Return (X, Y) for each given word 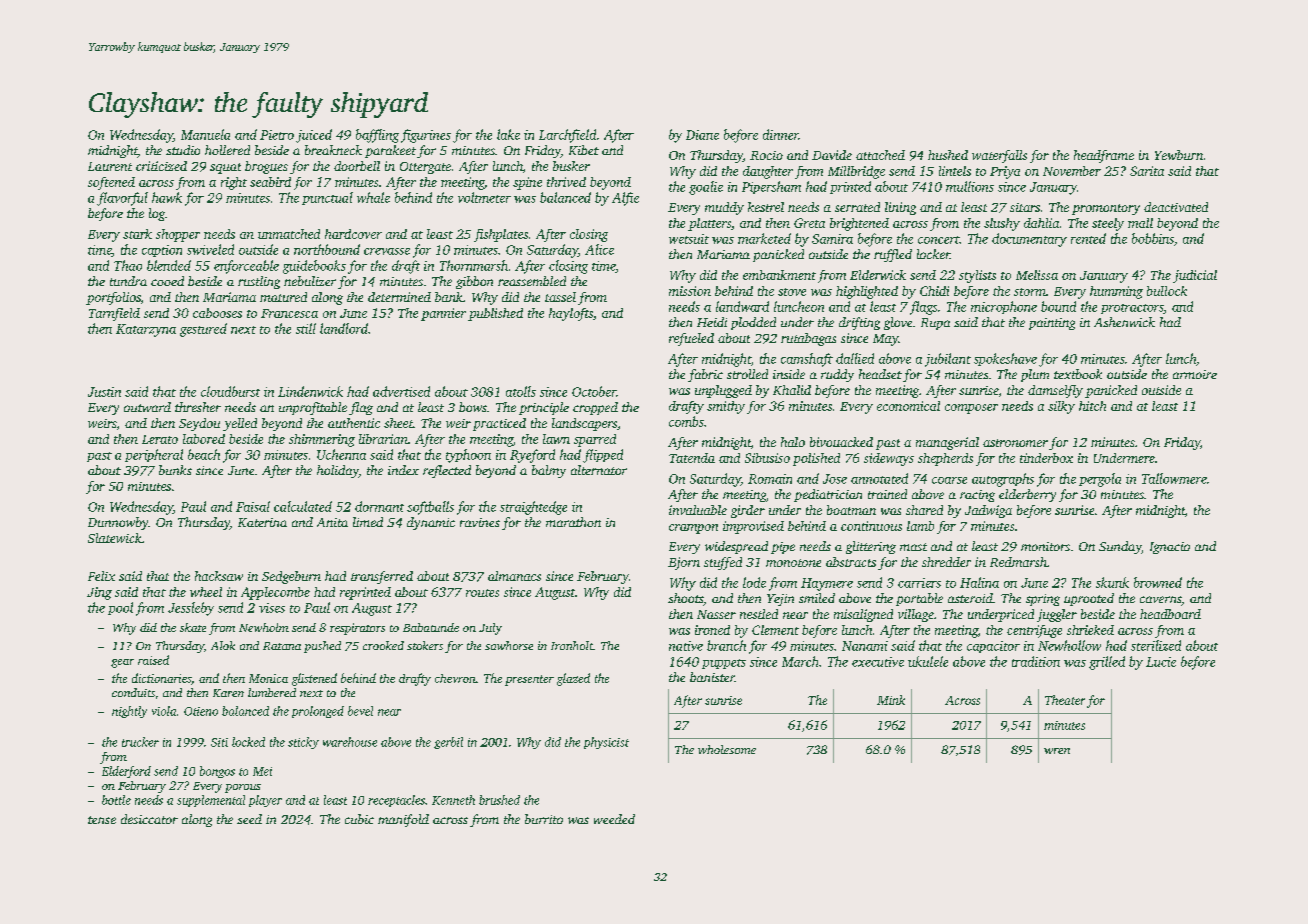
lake (508, 134)
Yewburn (1179, 155)
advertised (401, 391)
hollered (227, 150)
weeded (614, 819)
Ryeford (532, 456)
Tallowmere (1174, 478)
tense (102, 820)
